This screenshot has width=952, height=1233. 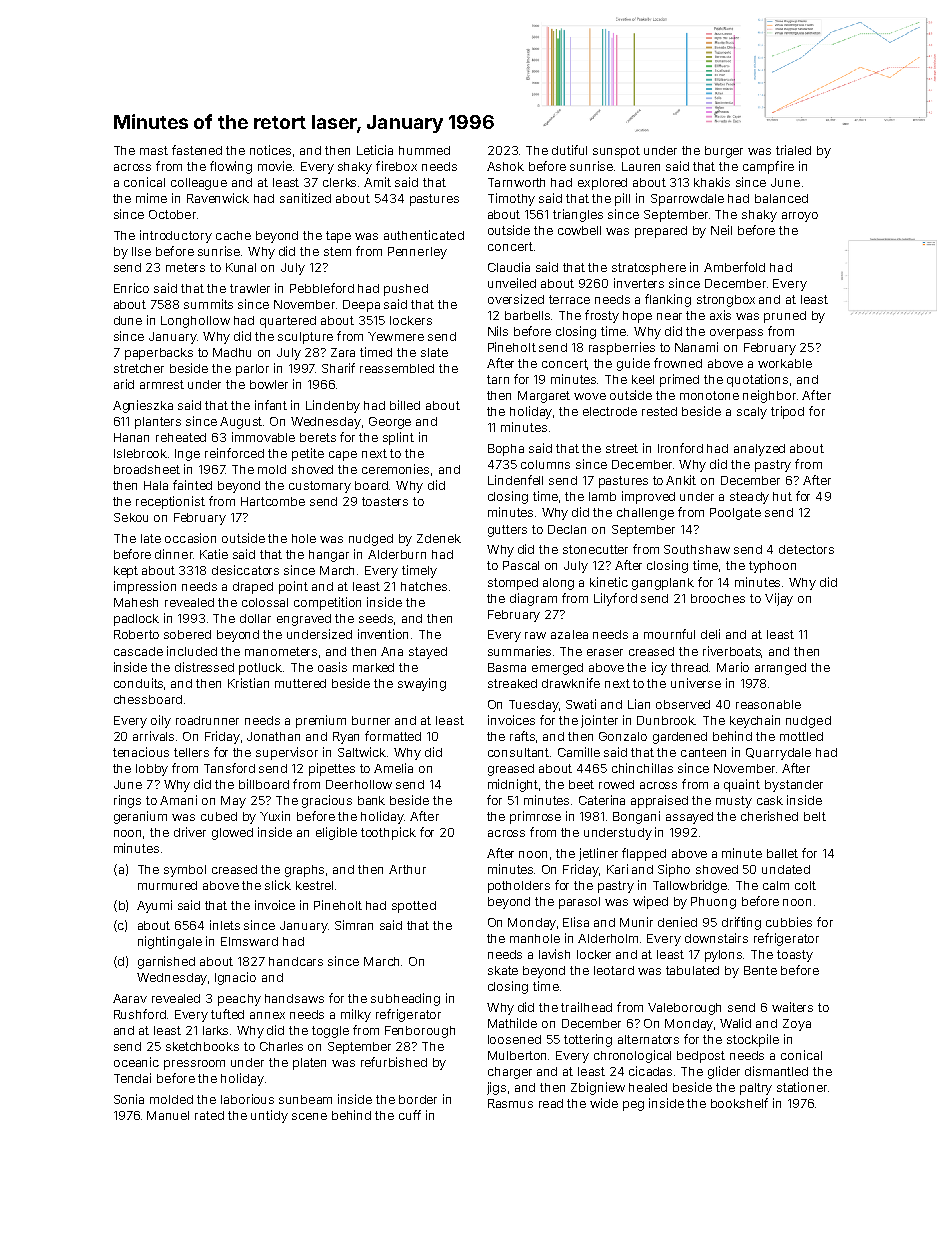 I want to click on hummed, so click(x=424, y=150).
